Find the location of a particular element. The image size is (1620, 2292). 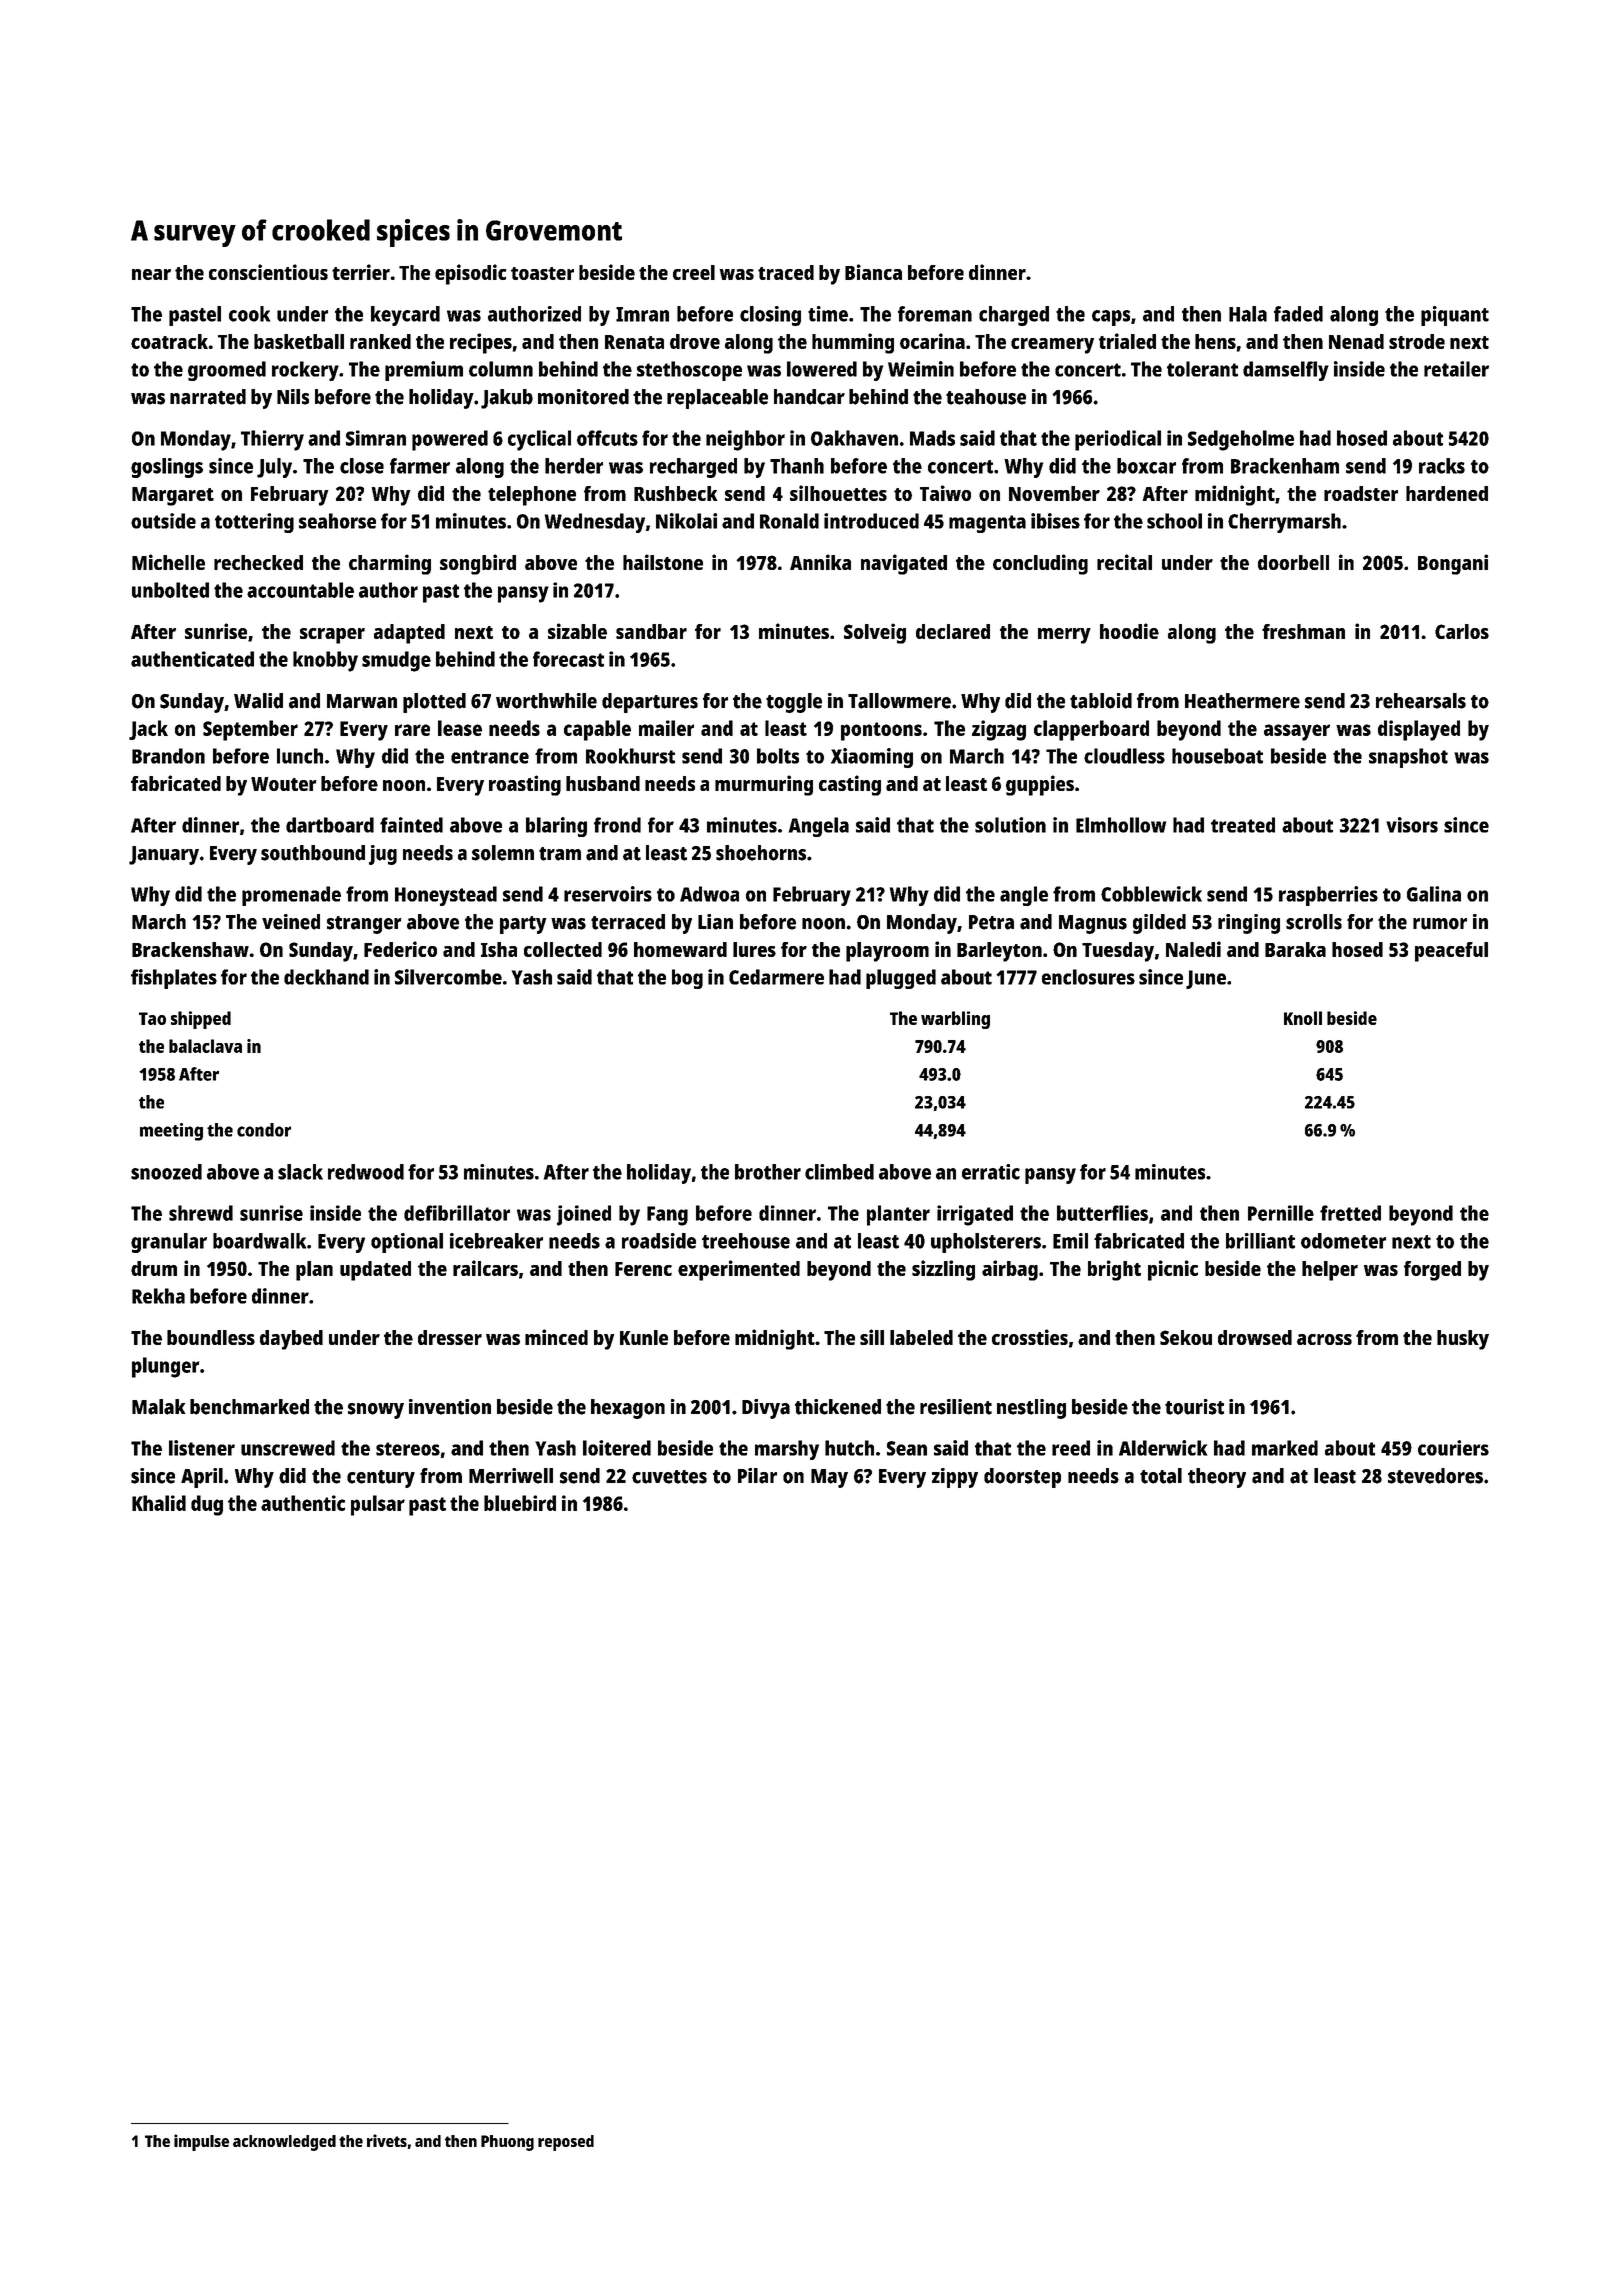

Fang is located at coordinates (667, 1216).
